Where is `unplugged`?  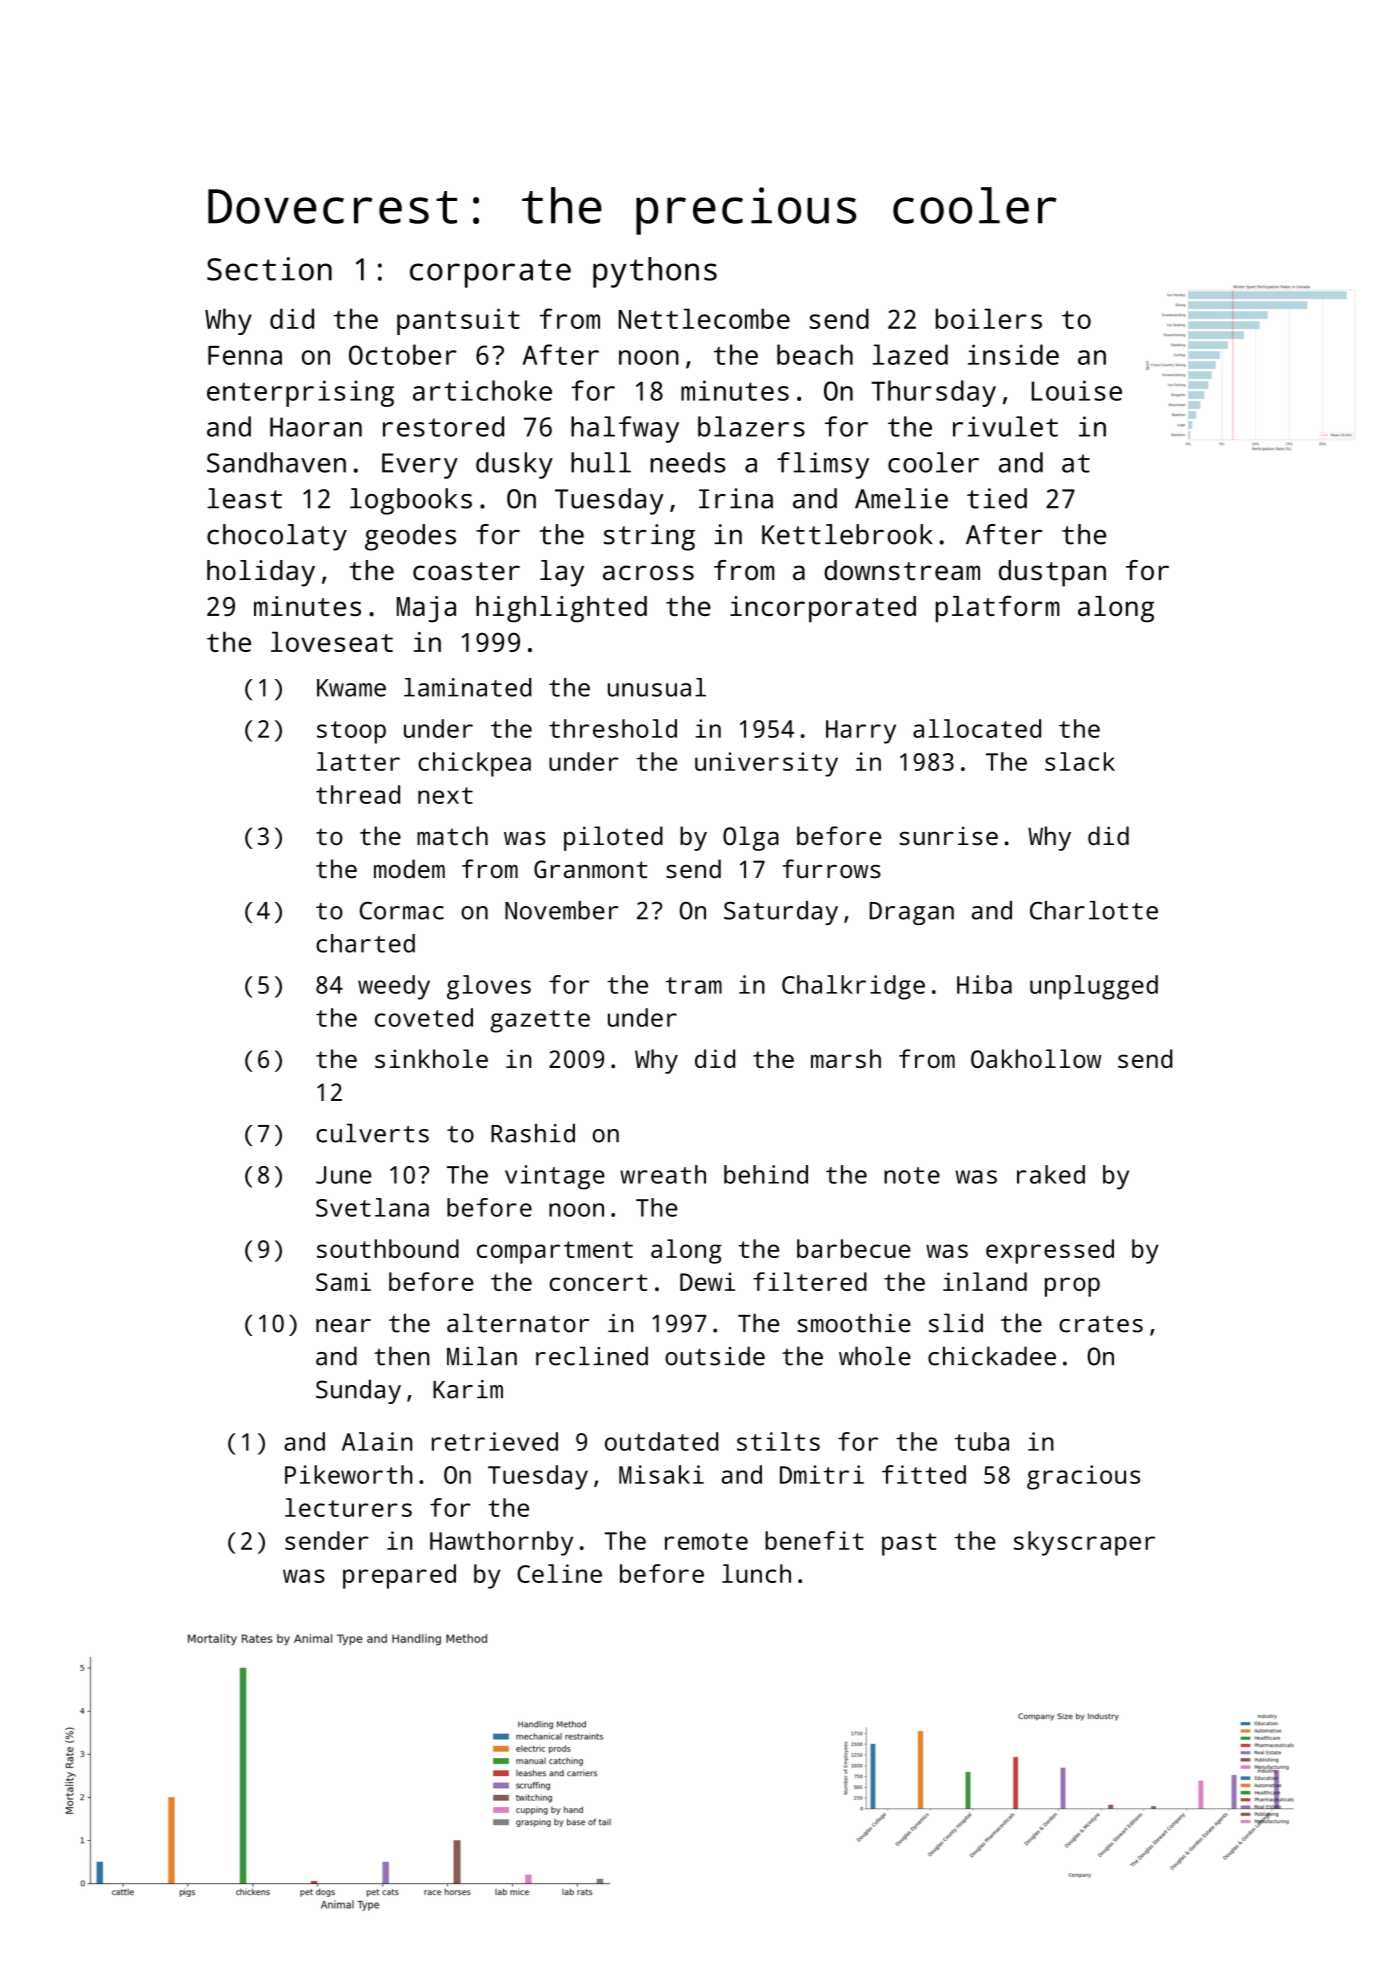 unplugged is located at coordinates (1094, 987).
